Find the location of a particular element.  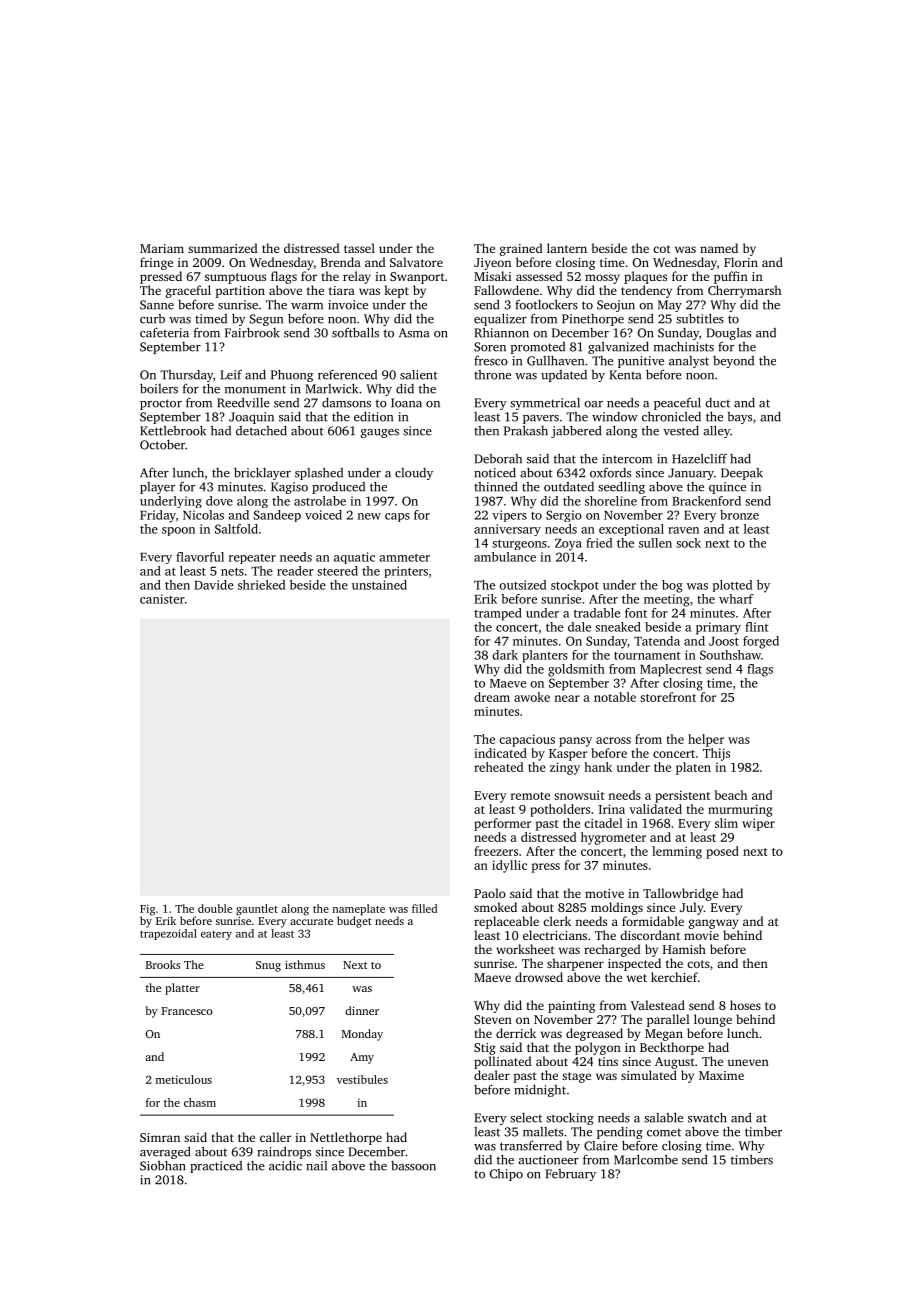

bays is located at coordinates (739, 418).
